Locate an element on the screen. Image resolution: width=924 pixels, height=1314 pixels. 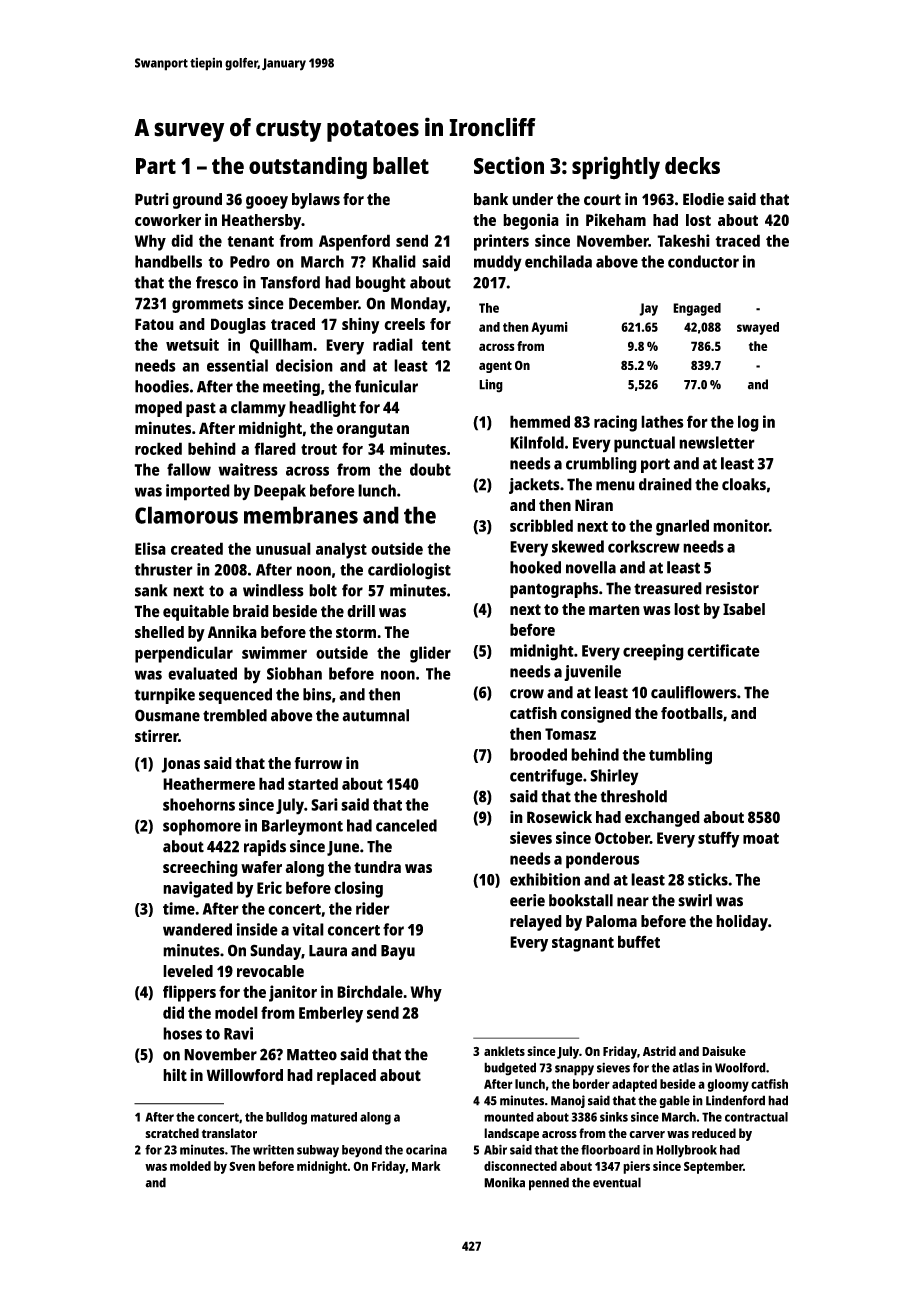
beyond is located at coordinates (362, 1151).
